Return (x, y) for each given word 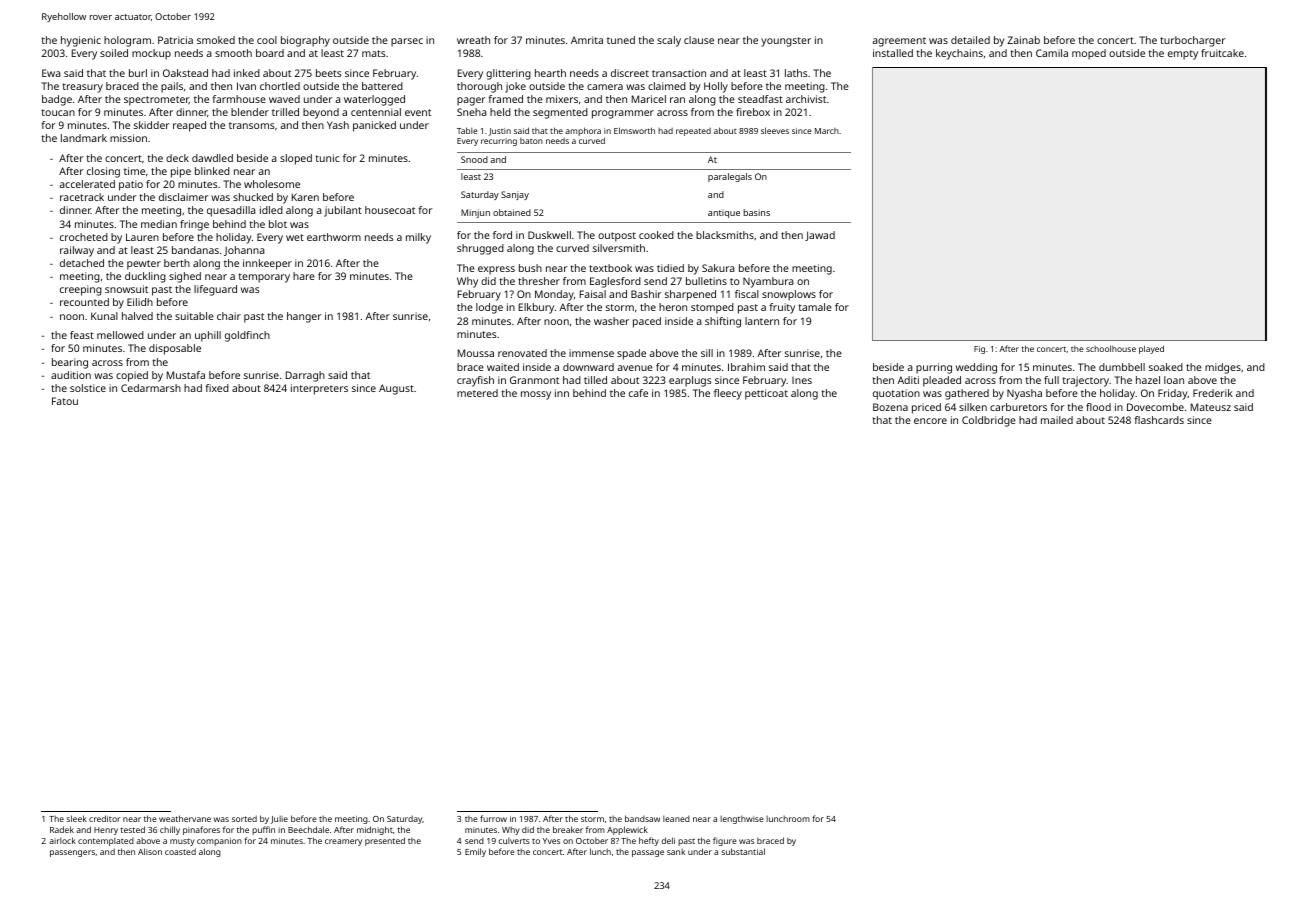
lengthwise (742, 819)
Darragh (305, 376)
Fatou (65, 401)
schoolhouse (1111, 348)
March (827, 131)
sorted (244, 818)
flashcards (1159, 420)
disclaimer (183, 197)
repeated (693, 132)
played (1151, 349)
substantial (743, 851)
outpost (617, 237)
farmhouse (239, 99)
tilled (595, 380)
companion (219, 842)
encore (930, 421)
